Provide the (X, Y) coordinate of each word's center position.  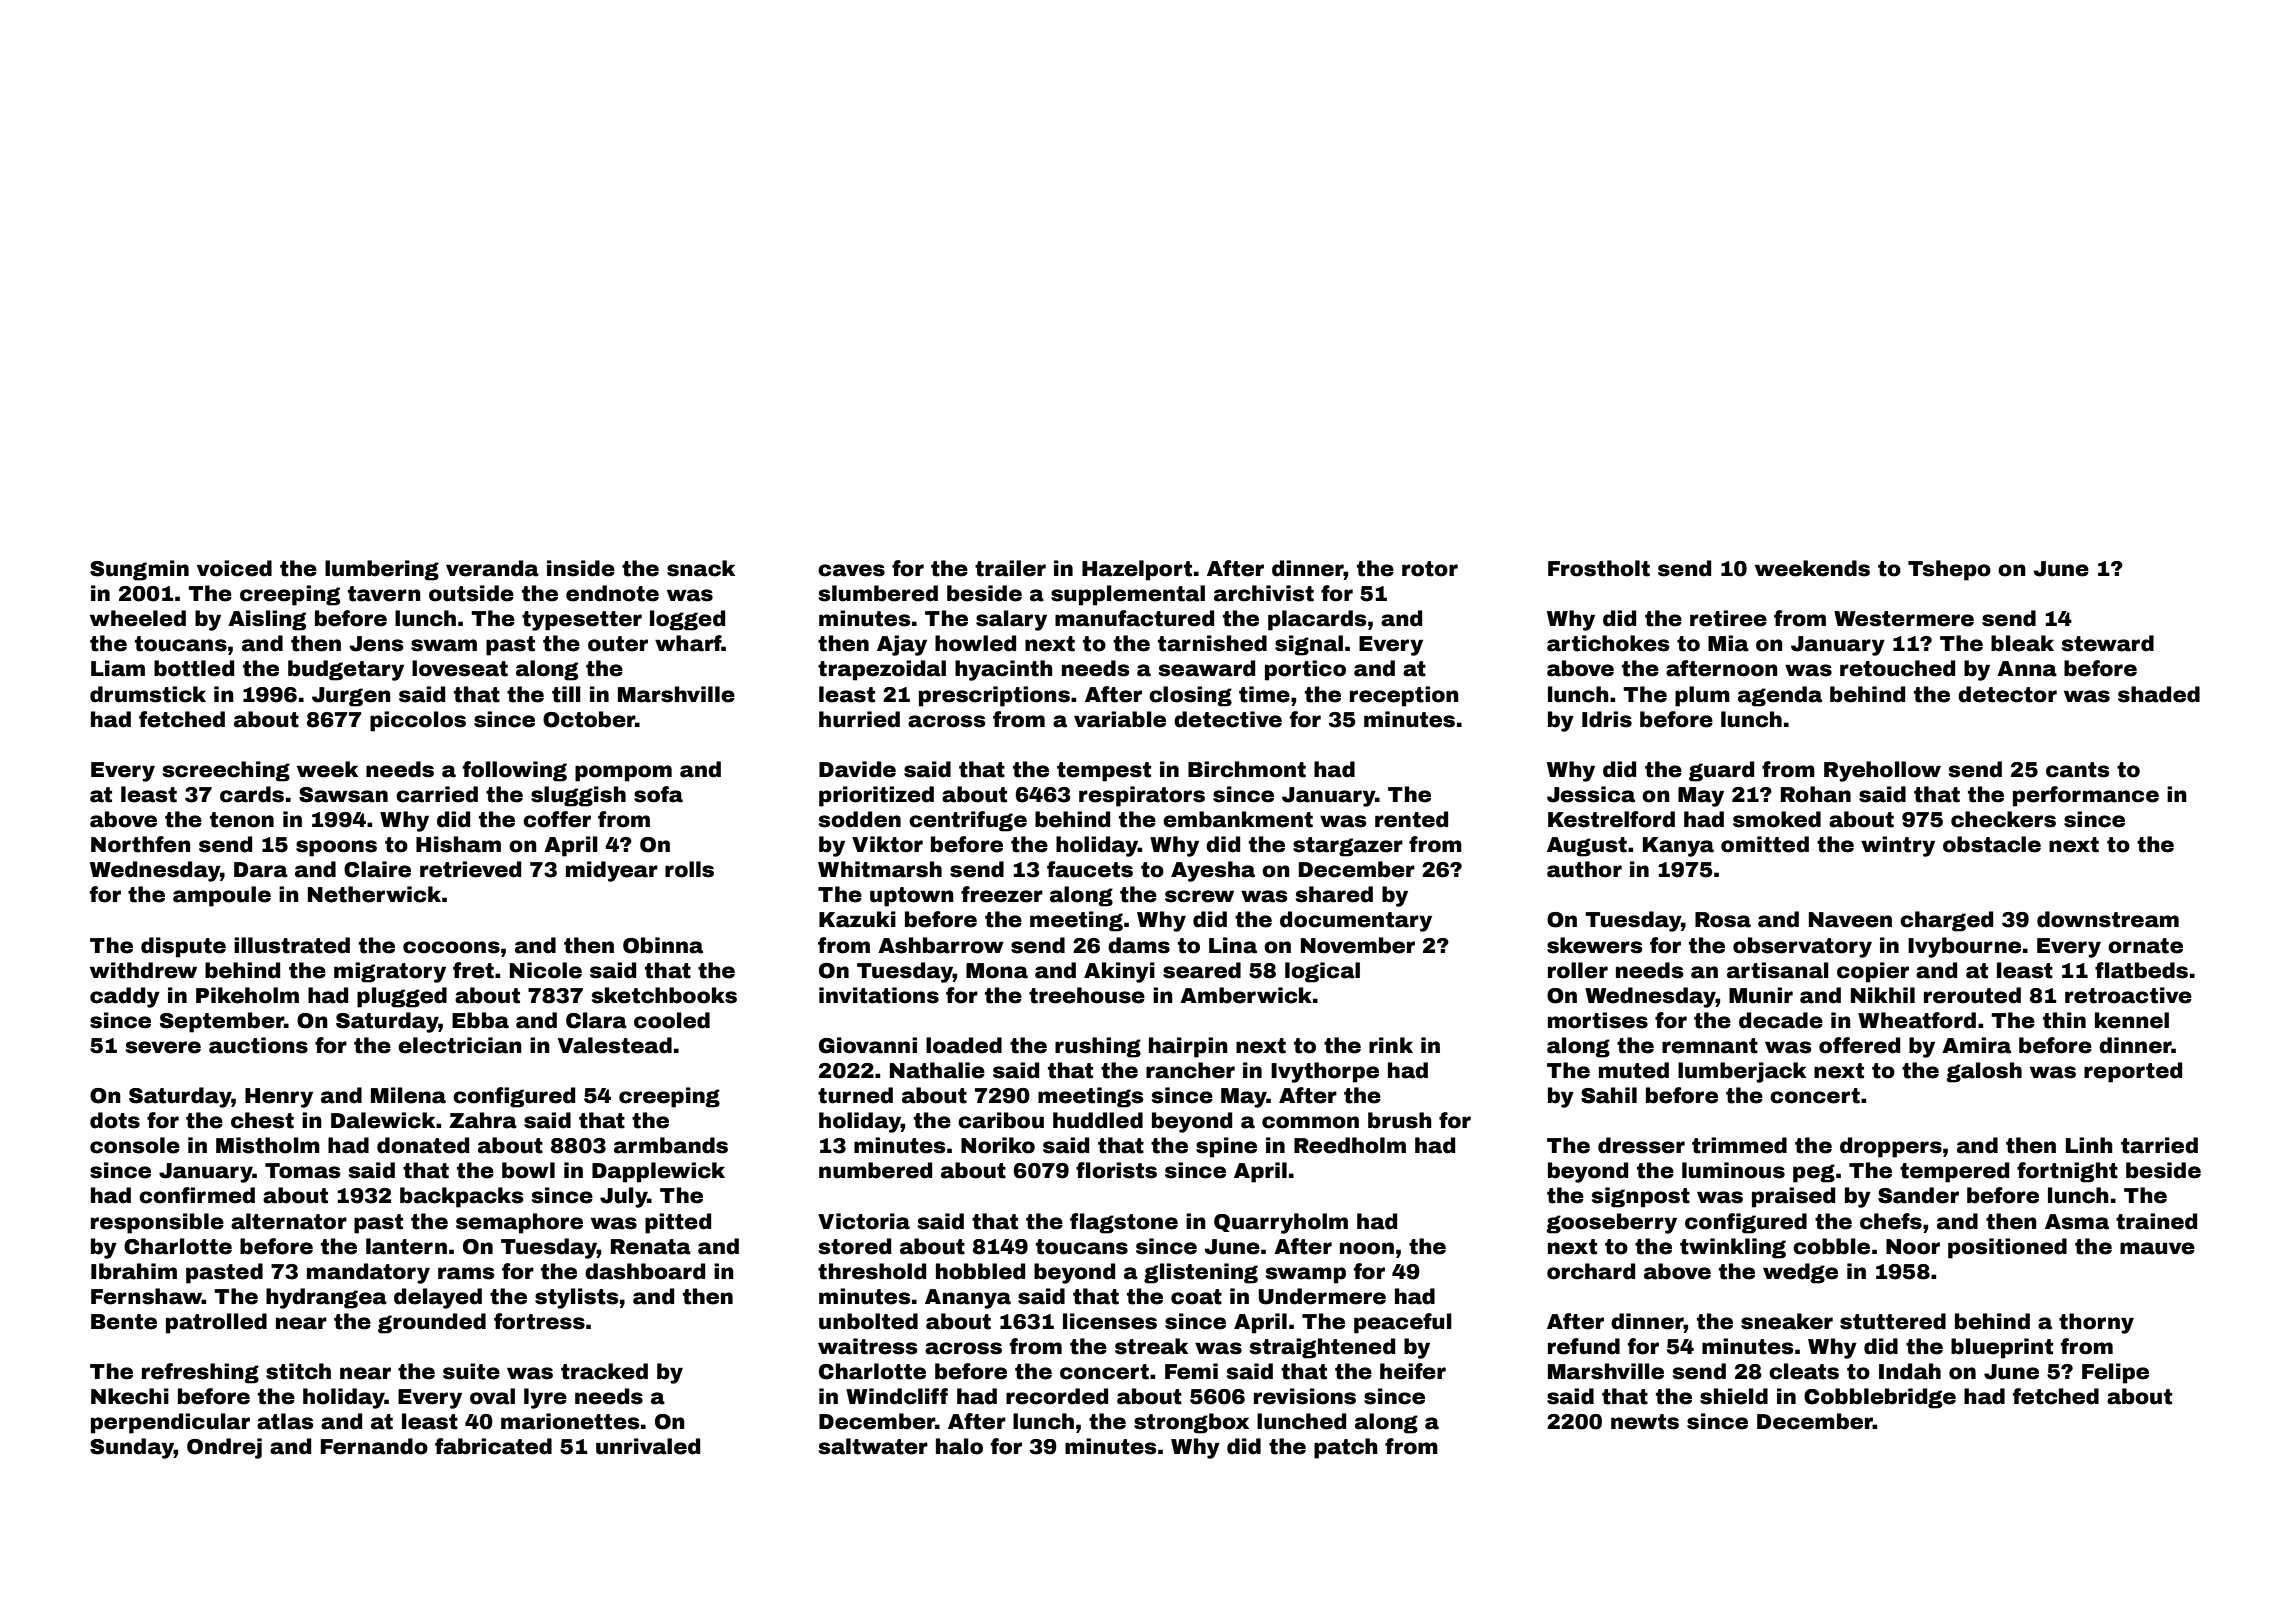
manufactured (1134, 618)
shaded (2159, 694)
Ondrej (224, 1448)
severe (163, 1047)
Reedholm (1350, 1145)
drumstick (148, 694)
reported (2133, 1072)
